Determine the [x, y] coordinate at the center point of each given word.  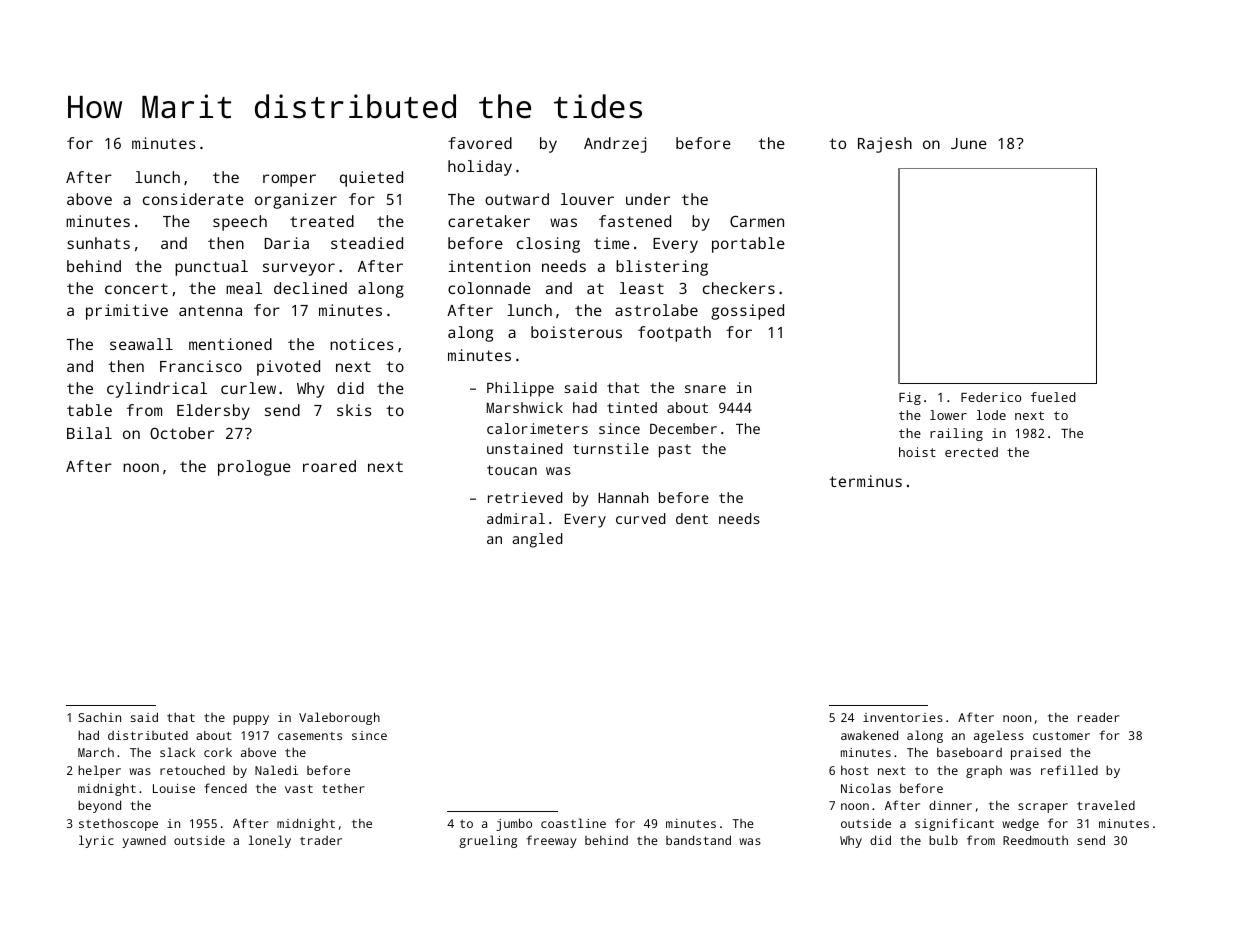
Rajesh [885, 145]
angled [538, 540]
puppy [251, 720]
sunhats [98, 243]
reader [1099, 717]
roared [329, 466]
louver [587, 199]
